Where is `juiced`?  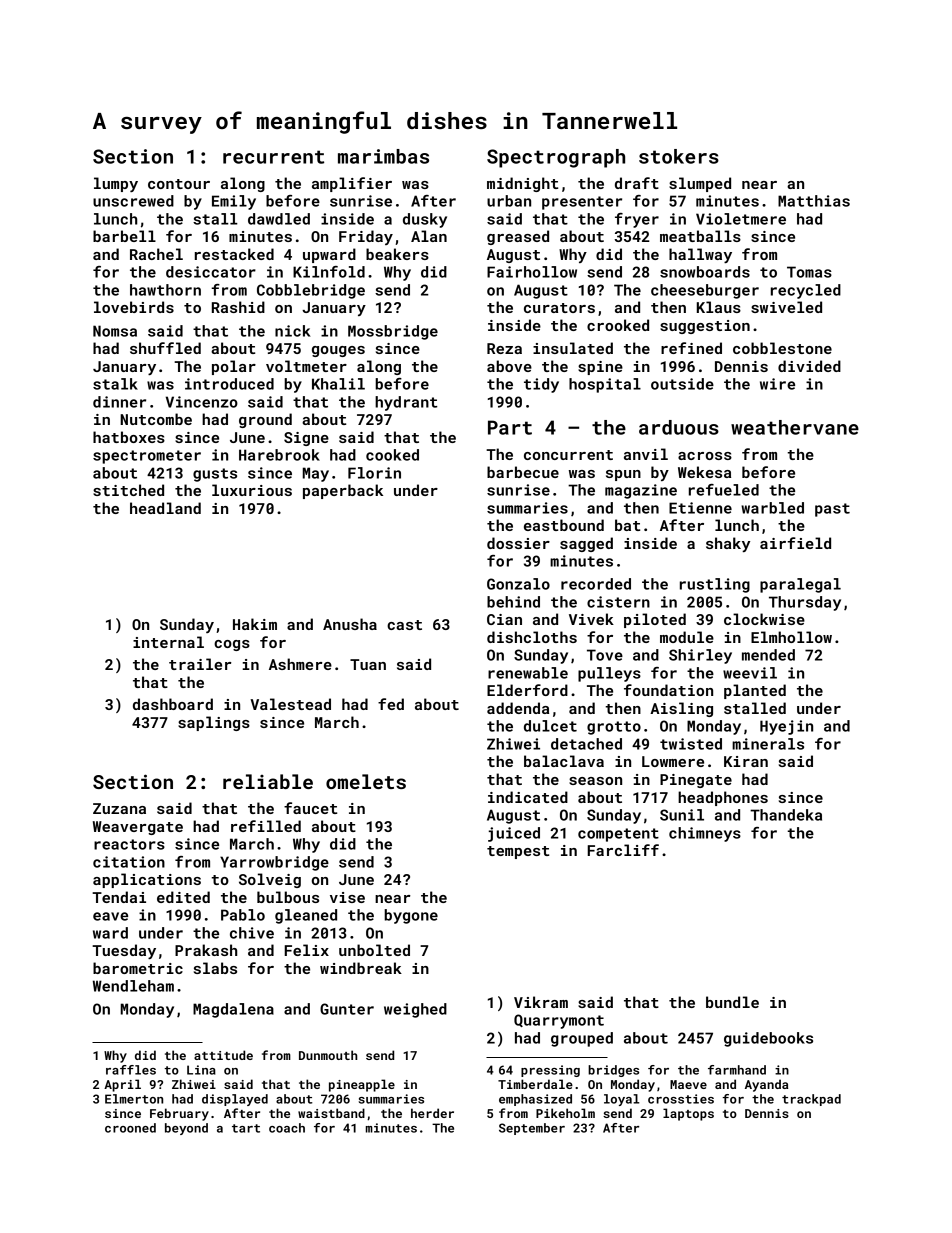
juiced is located at coordinates (514, 834).
